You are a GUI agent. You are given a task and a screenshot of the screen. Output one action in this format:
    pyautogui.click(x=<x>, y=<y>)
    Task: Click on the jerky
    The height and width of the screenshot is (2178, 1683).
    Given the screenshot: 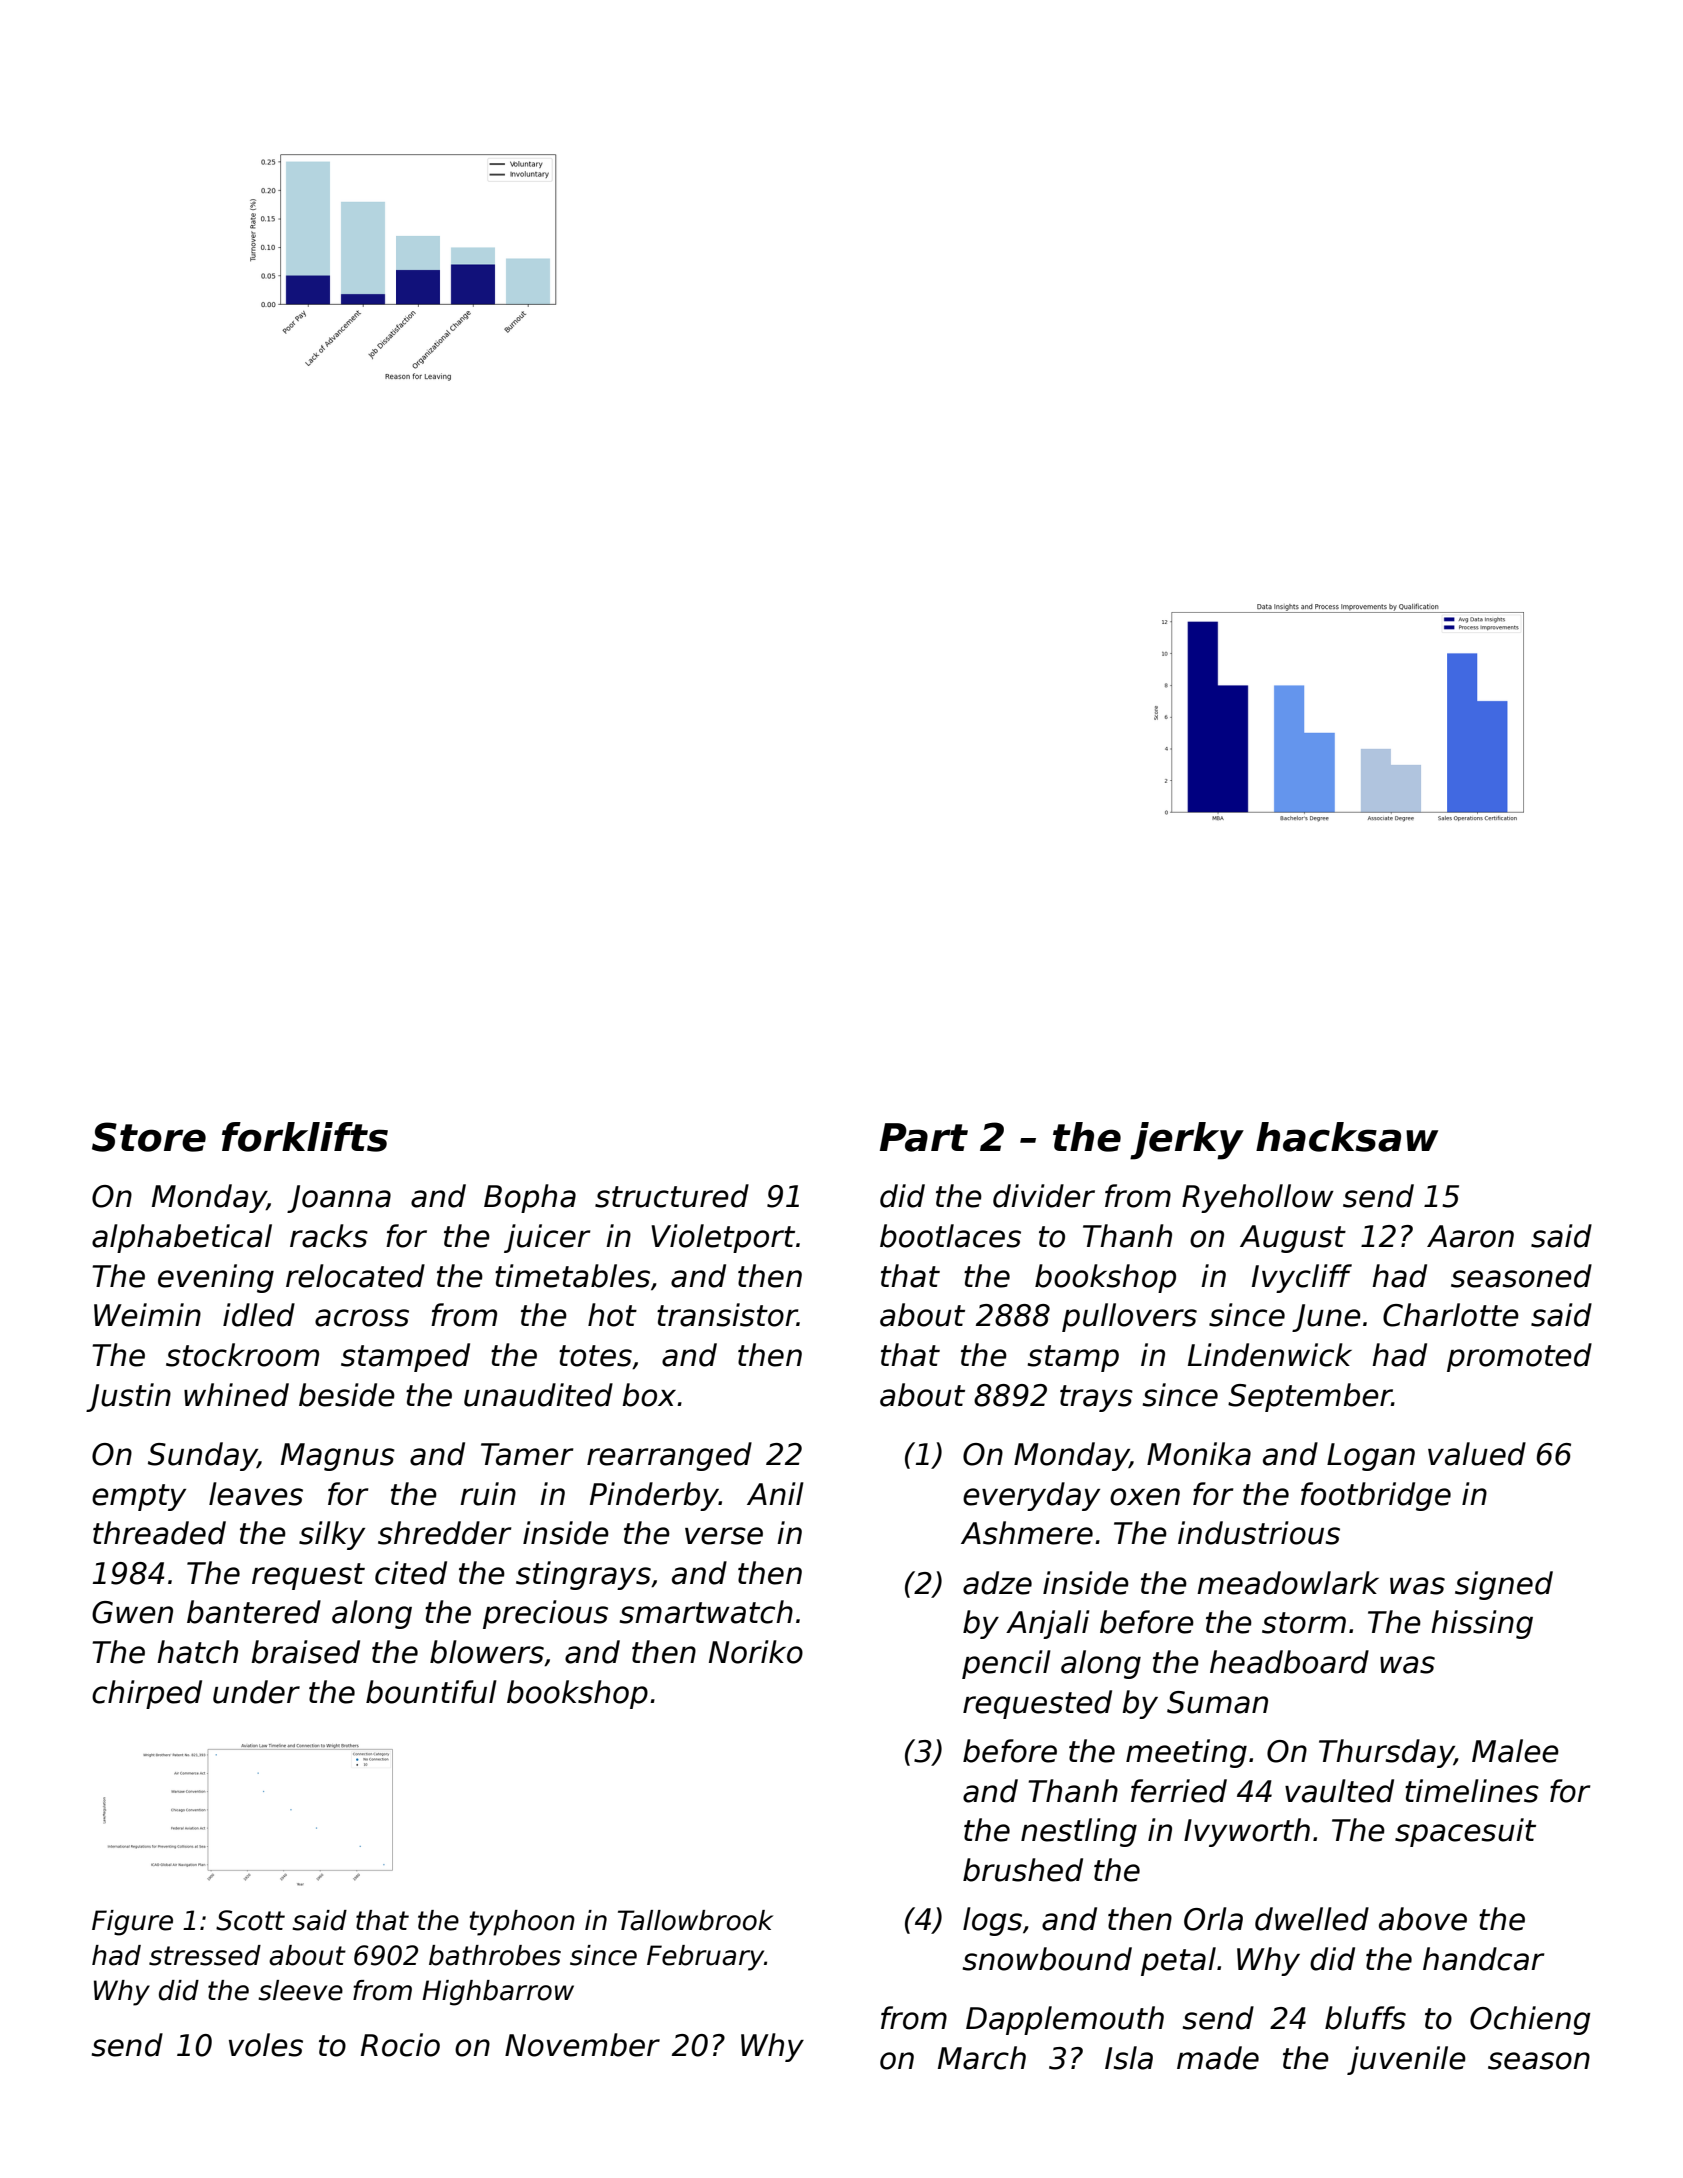 What is the action you would take?
    pyautogui.click(x=1187, y=1141)
